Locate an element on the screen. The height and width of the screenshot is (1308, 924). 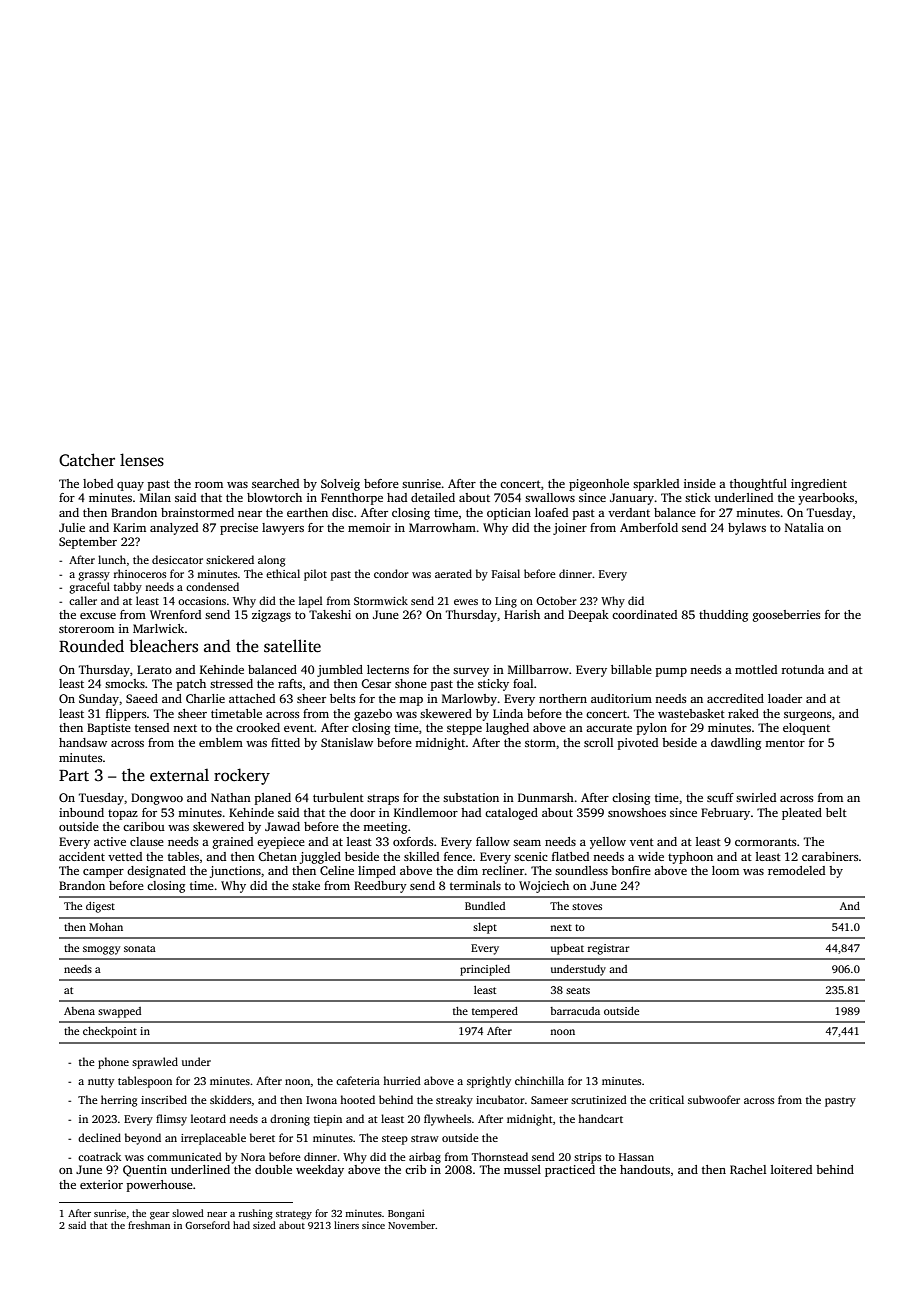
swapped is located at coordinates (119, 1012).
